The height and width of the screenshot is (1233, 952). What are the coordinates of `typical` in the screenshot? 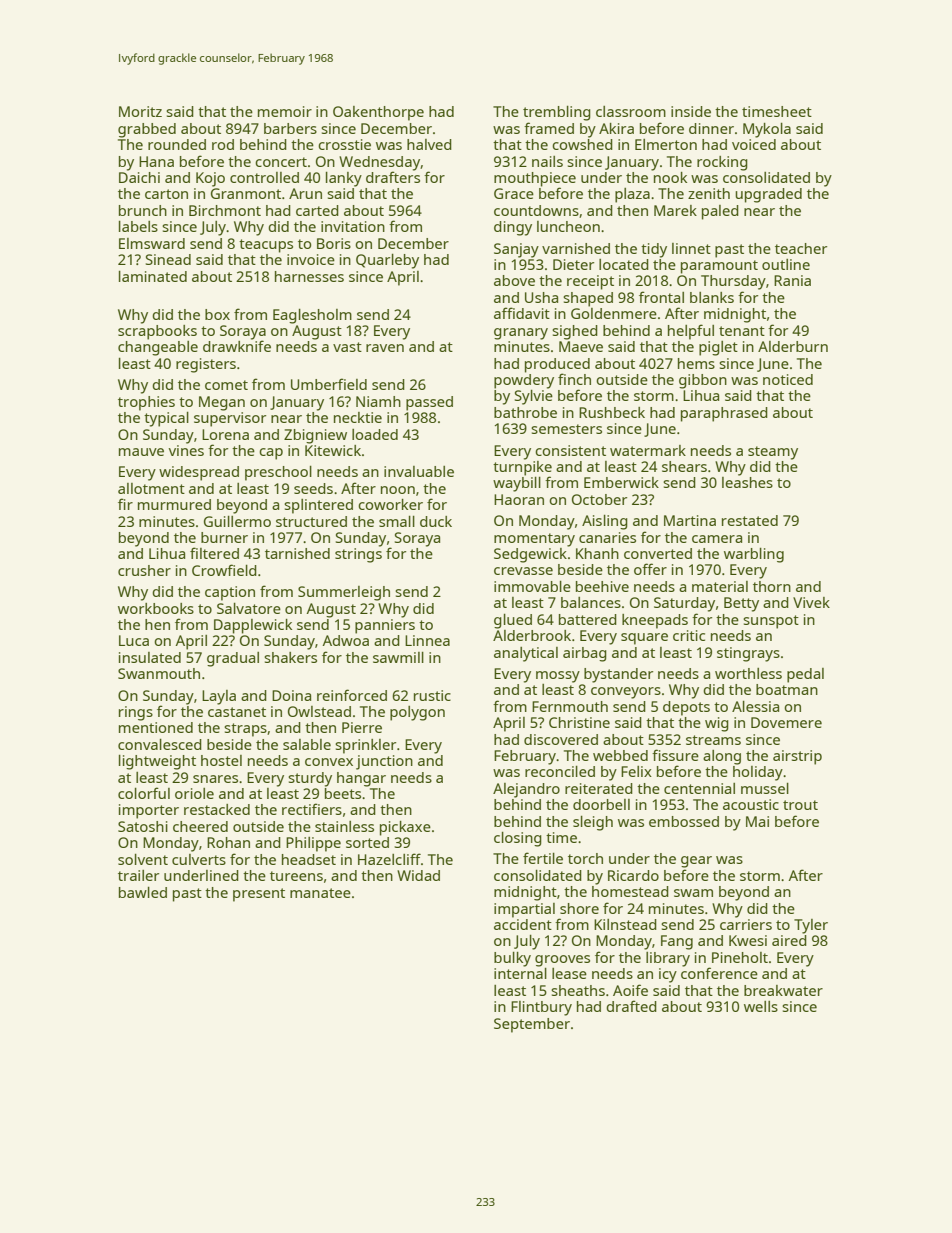 It's located at (166, 419).
